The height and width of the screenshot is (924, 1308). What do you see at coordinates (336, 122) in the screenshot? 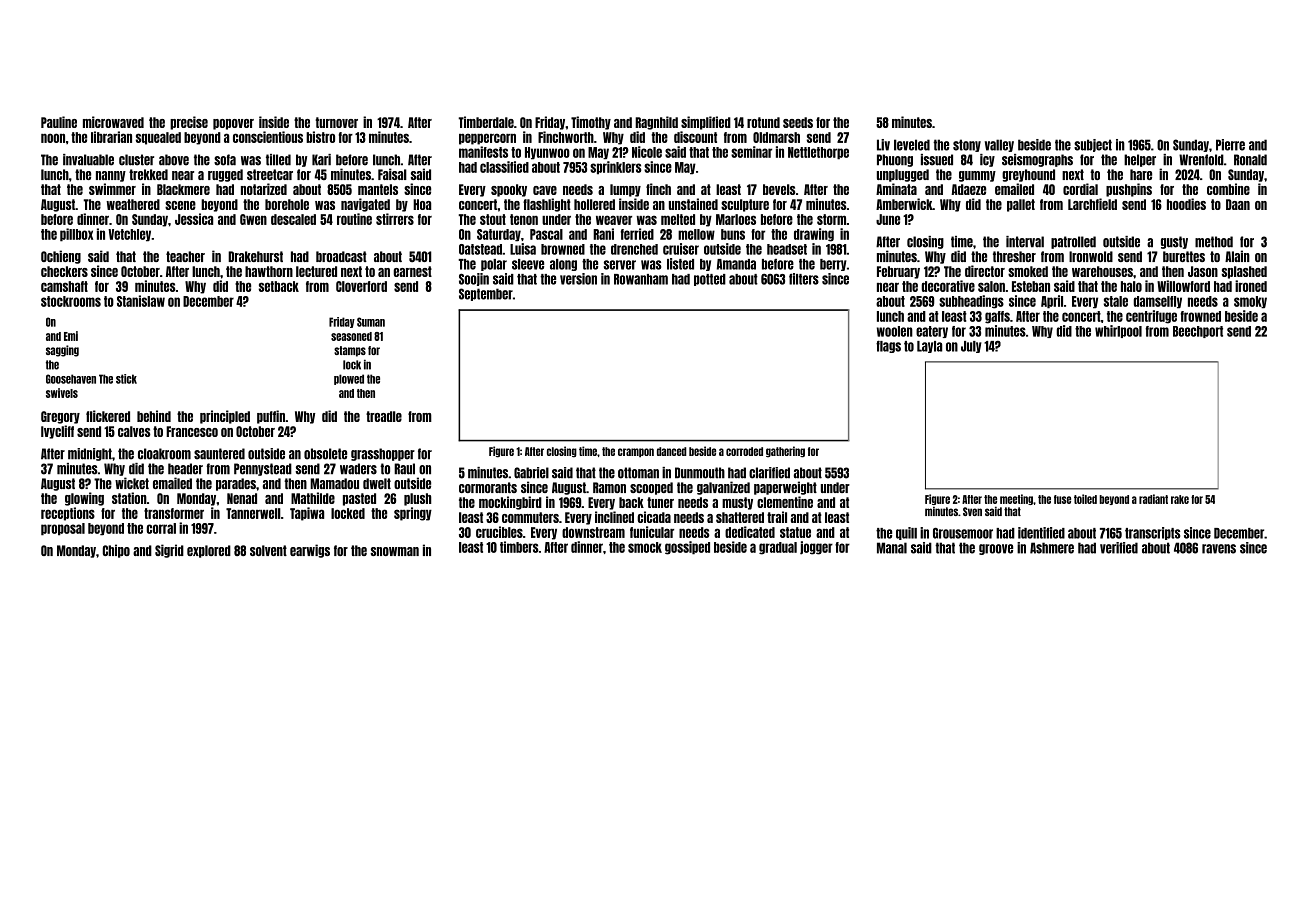
I see `turnover` at bounding box center [336, 122].
